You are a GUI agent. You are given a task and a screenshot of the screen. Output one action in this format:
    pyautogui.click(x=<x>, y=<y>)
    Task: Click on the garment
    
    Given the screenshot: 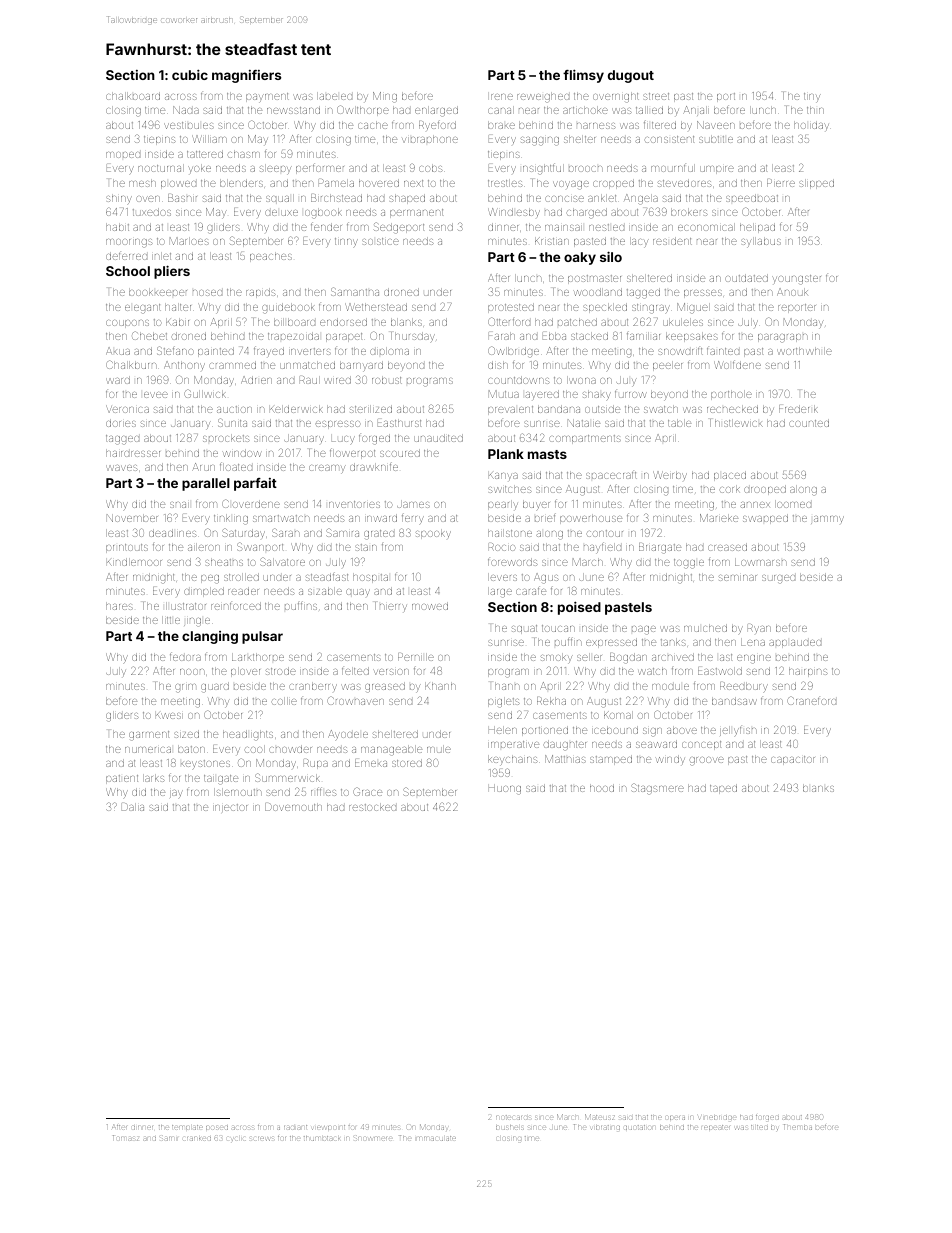 What is the action you would take?
    pyautogui.click(x=149, y=736)
